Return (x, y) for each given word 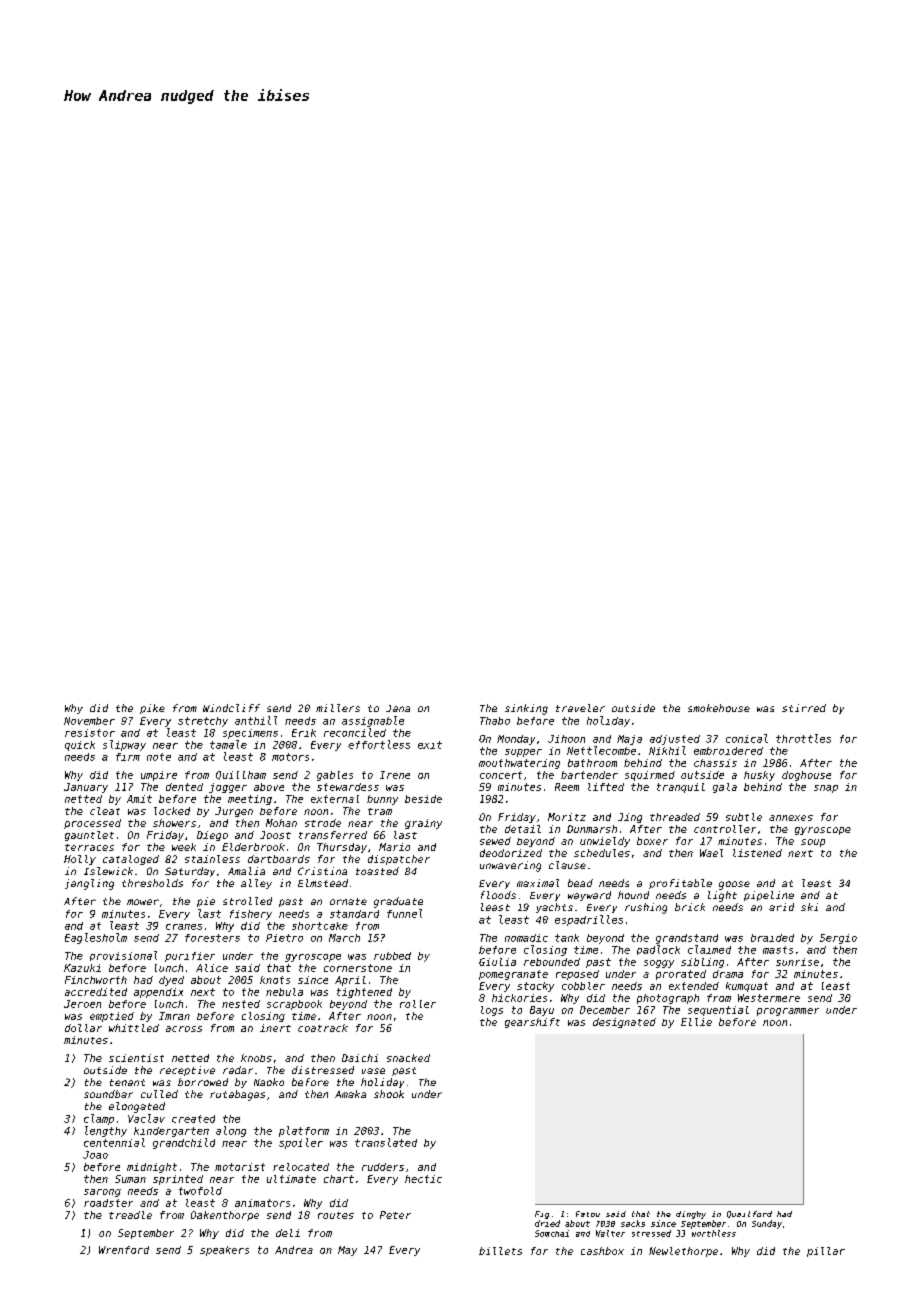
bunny (382, 800)
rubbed (392, 956)
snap (826, 789)
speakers (224, 1251)
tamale (228, 744)
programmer (788, 1012)
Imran (174, 1016)
